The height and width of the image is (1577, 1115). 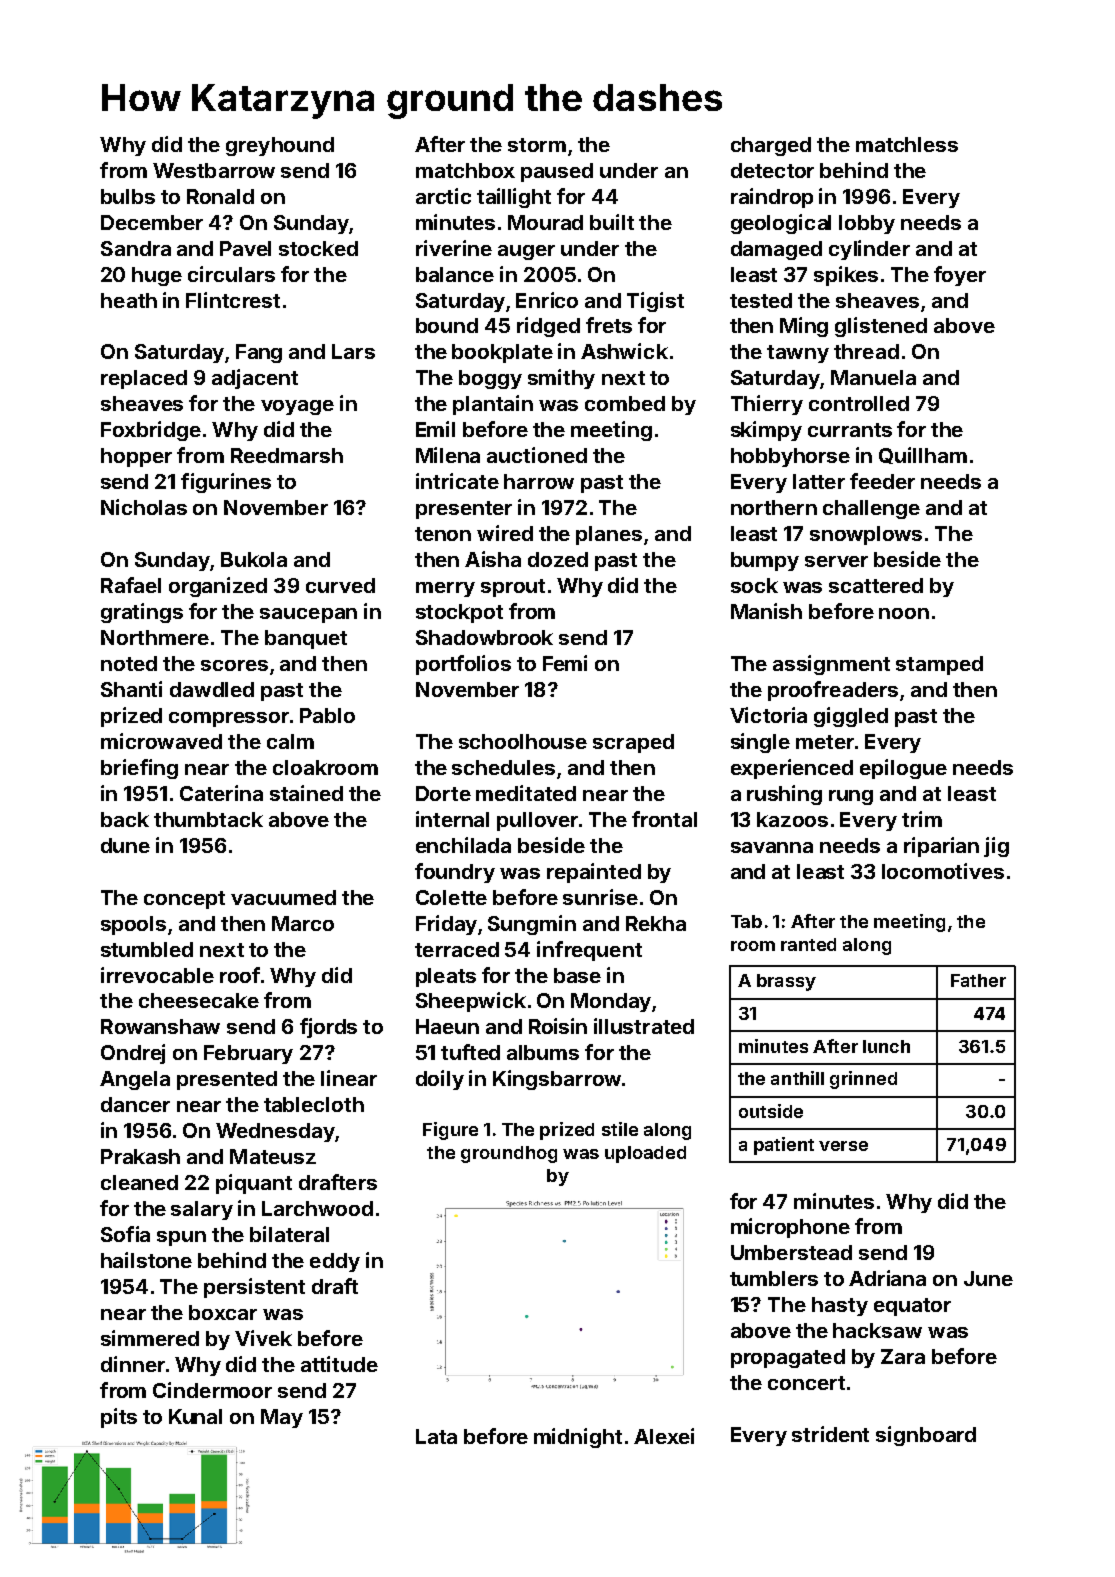 What do you see at coordinates (907, 144) in the image?
I see `matchless` at bounding box center [907, 144].
